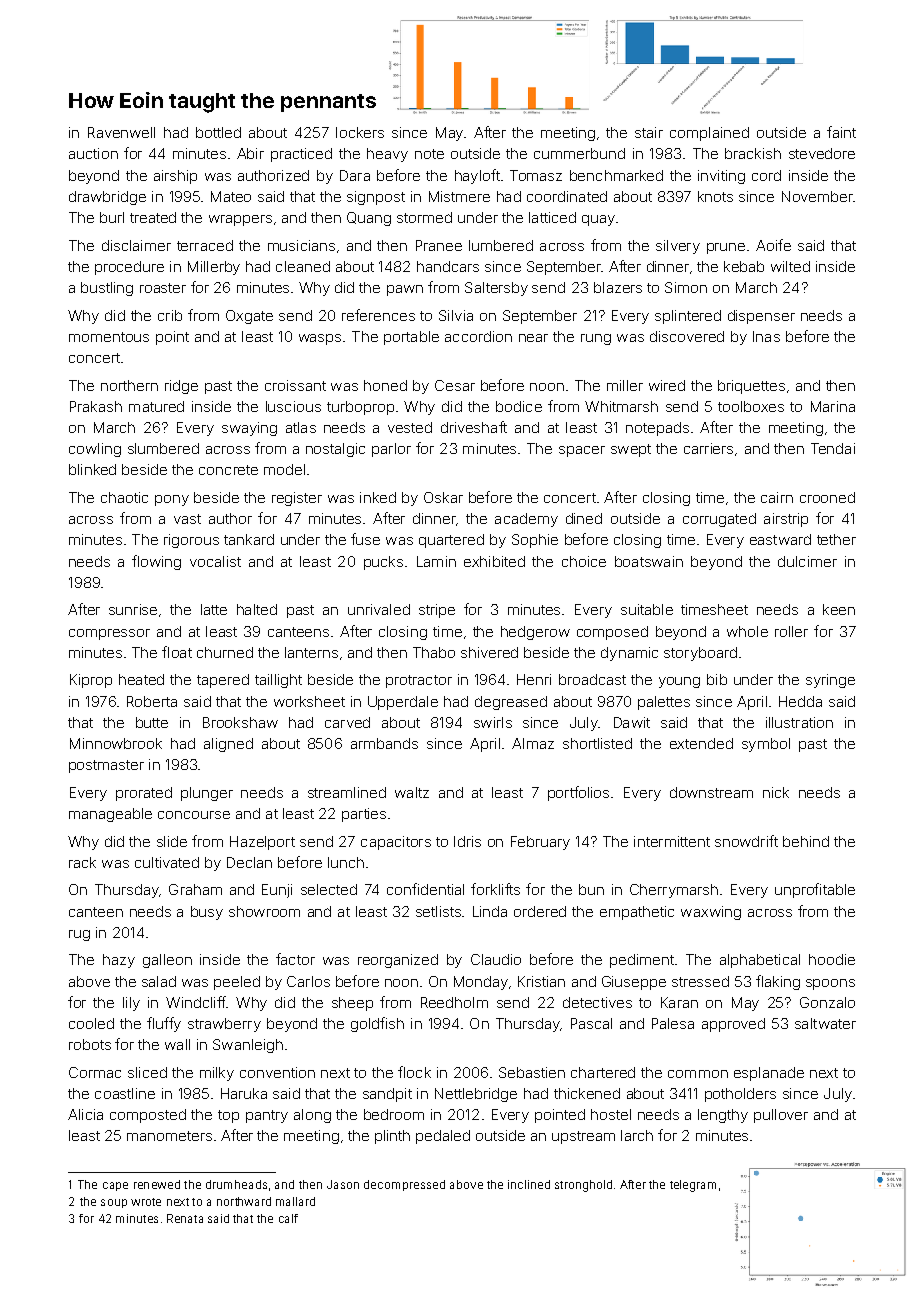 The height and width of the screenshot is (1308, 924). Describe the element at coordinates (579, 153) in the screenshot. I see `cummerbund` at that location.
